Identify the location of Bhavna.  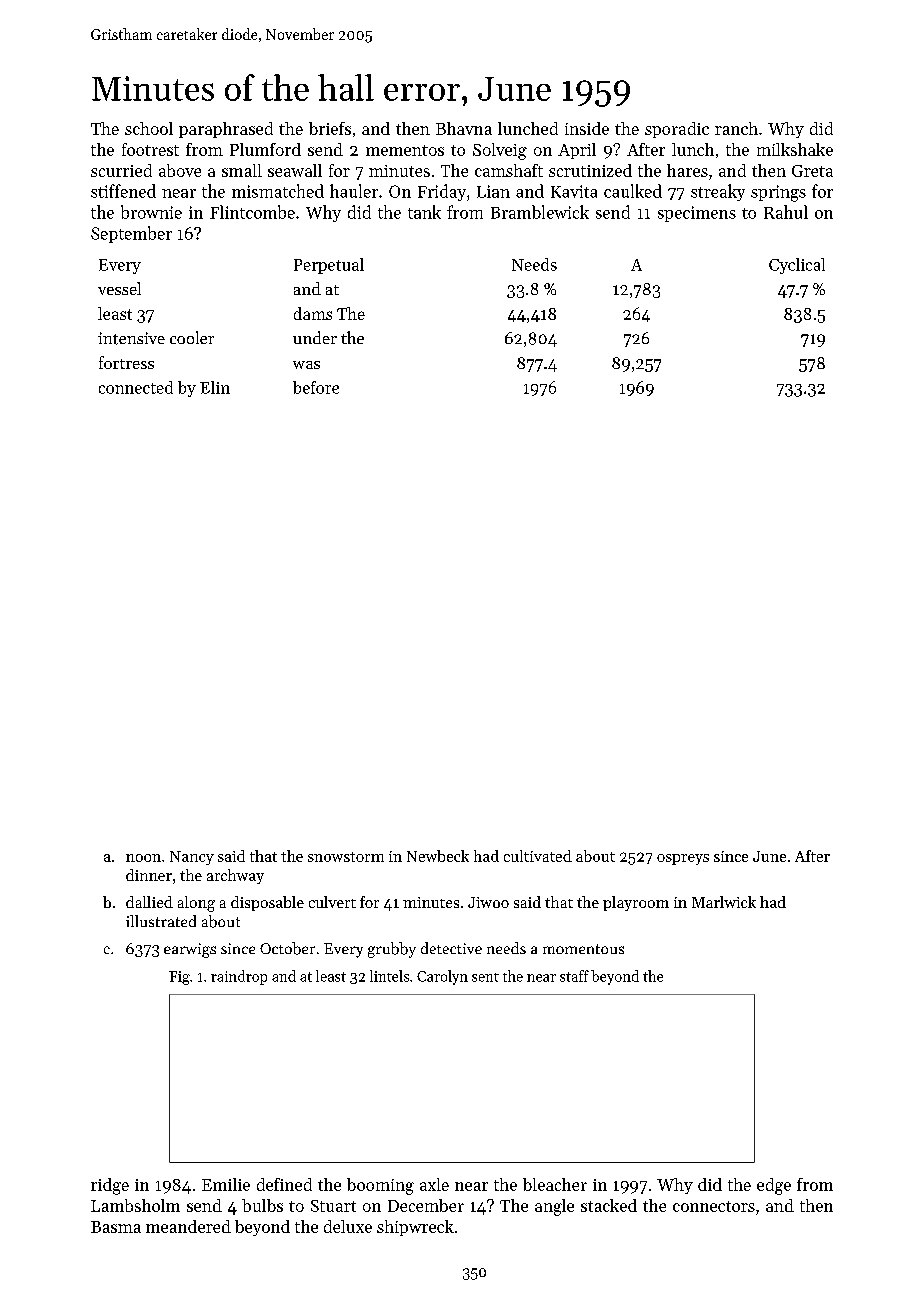
(464, 128).
